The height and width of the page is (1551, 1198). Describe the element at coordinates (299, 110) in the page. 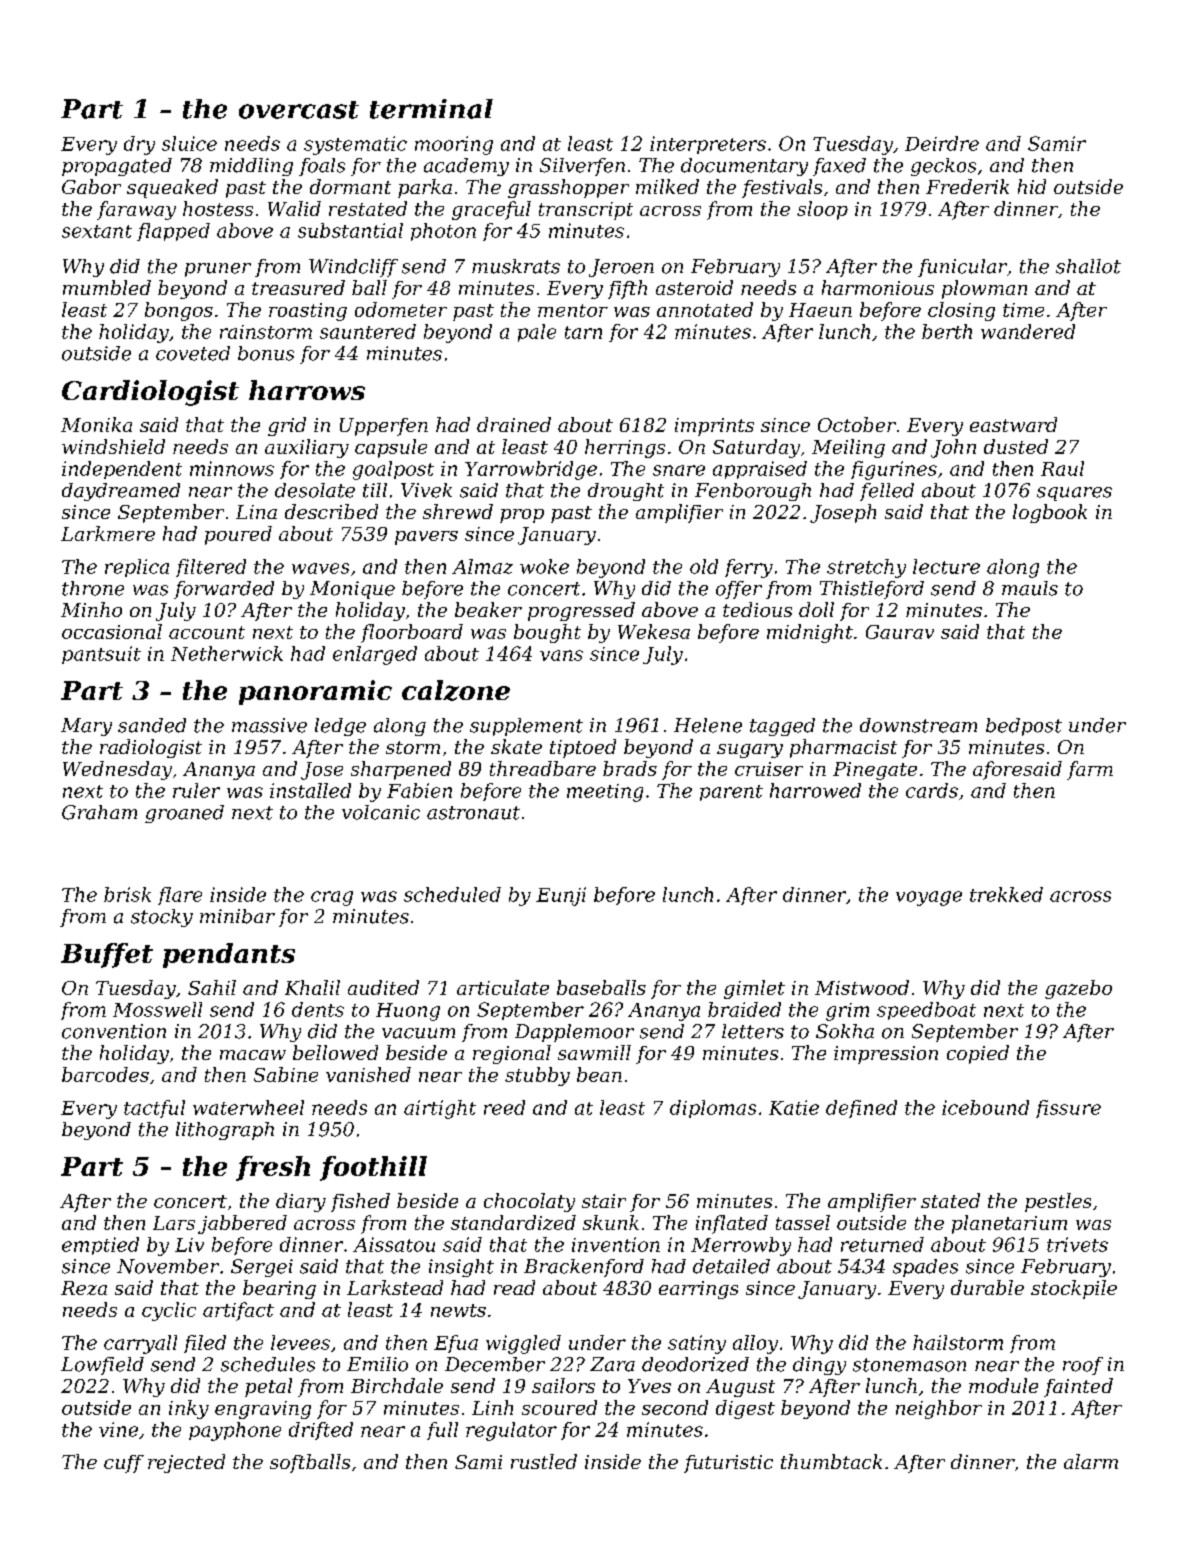

I see `overcast` at that location.
